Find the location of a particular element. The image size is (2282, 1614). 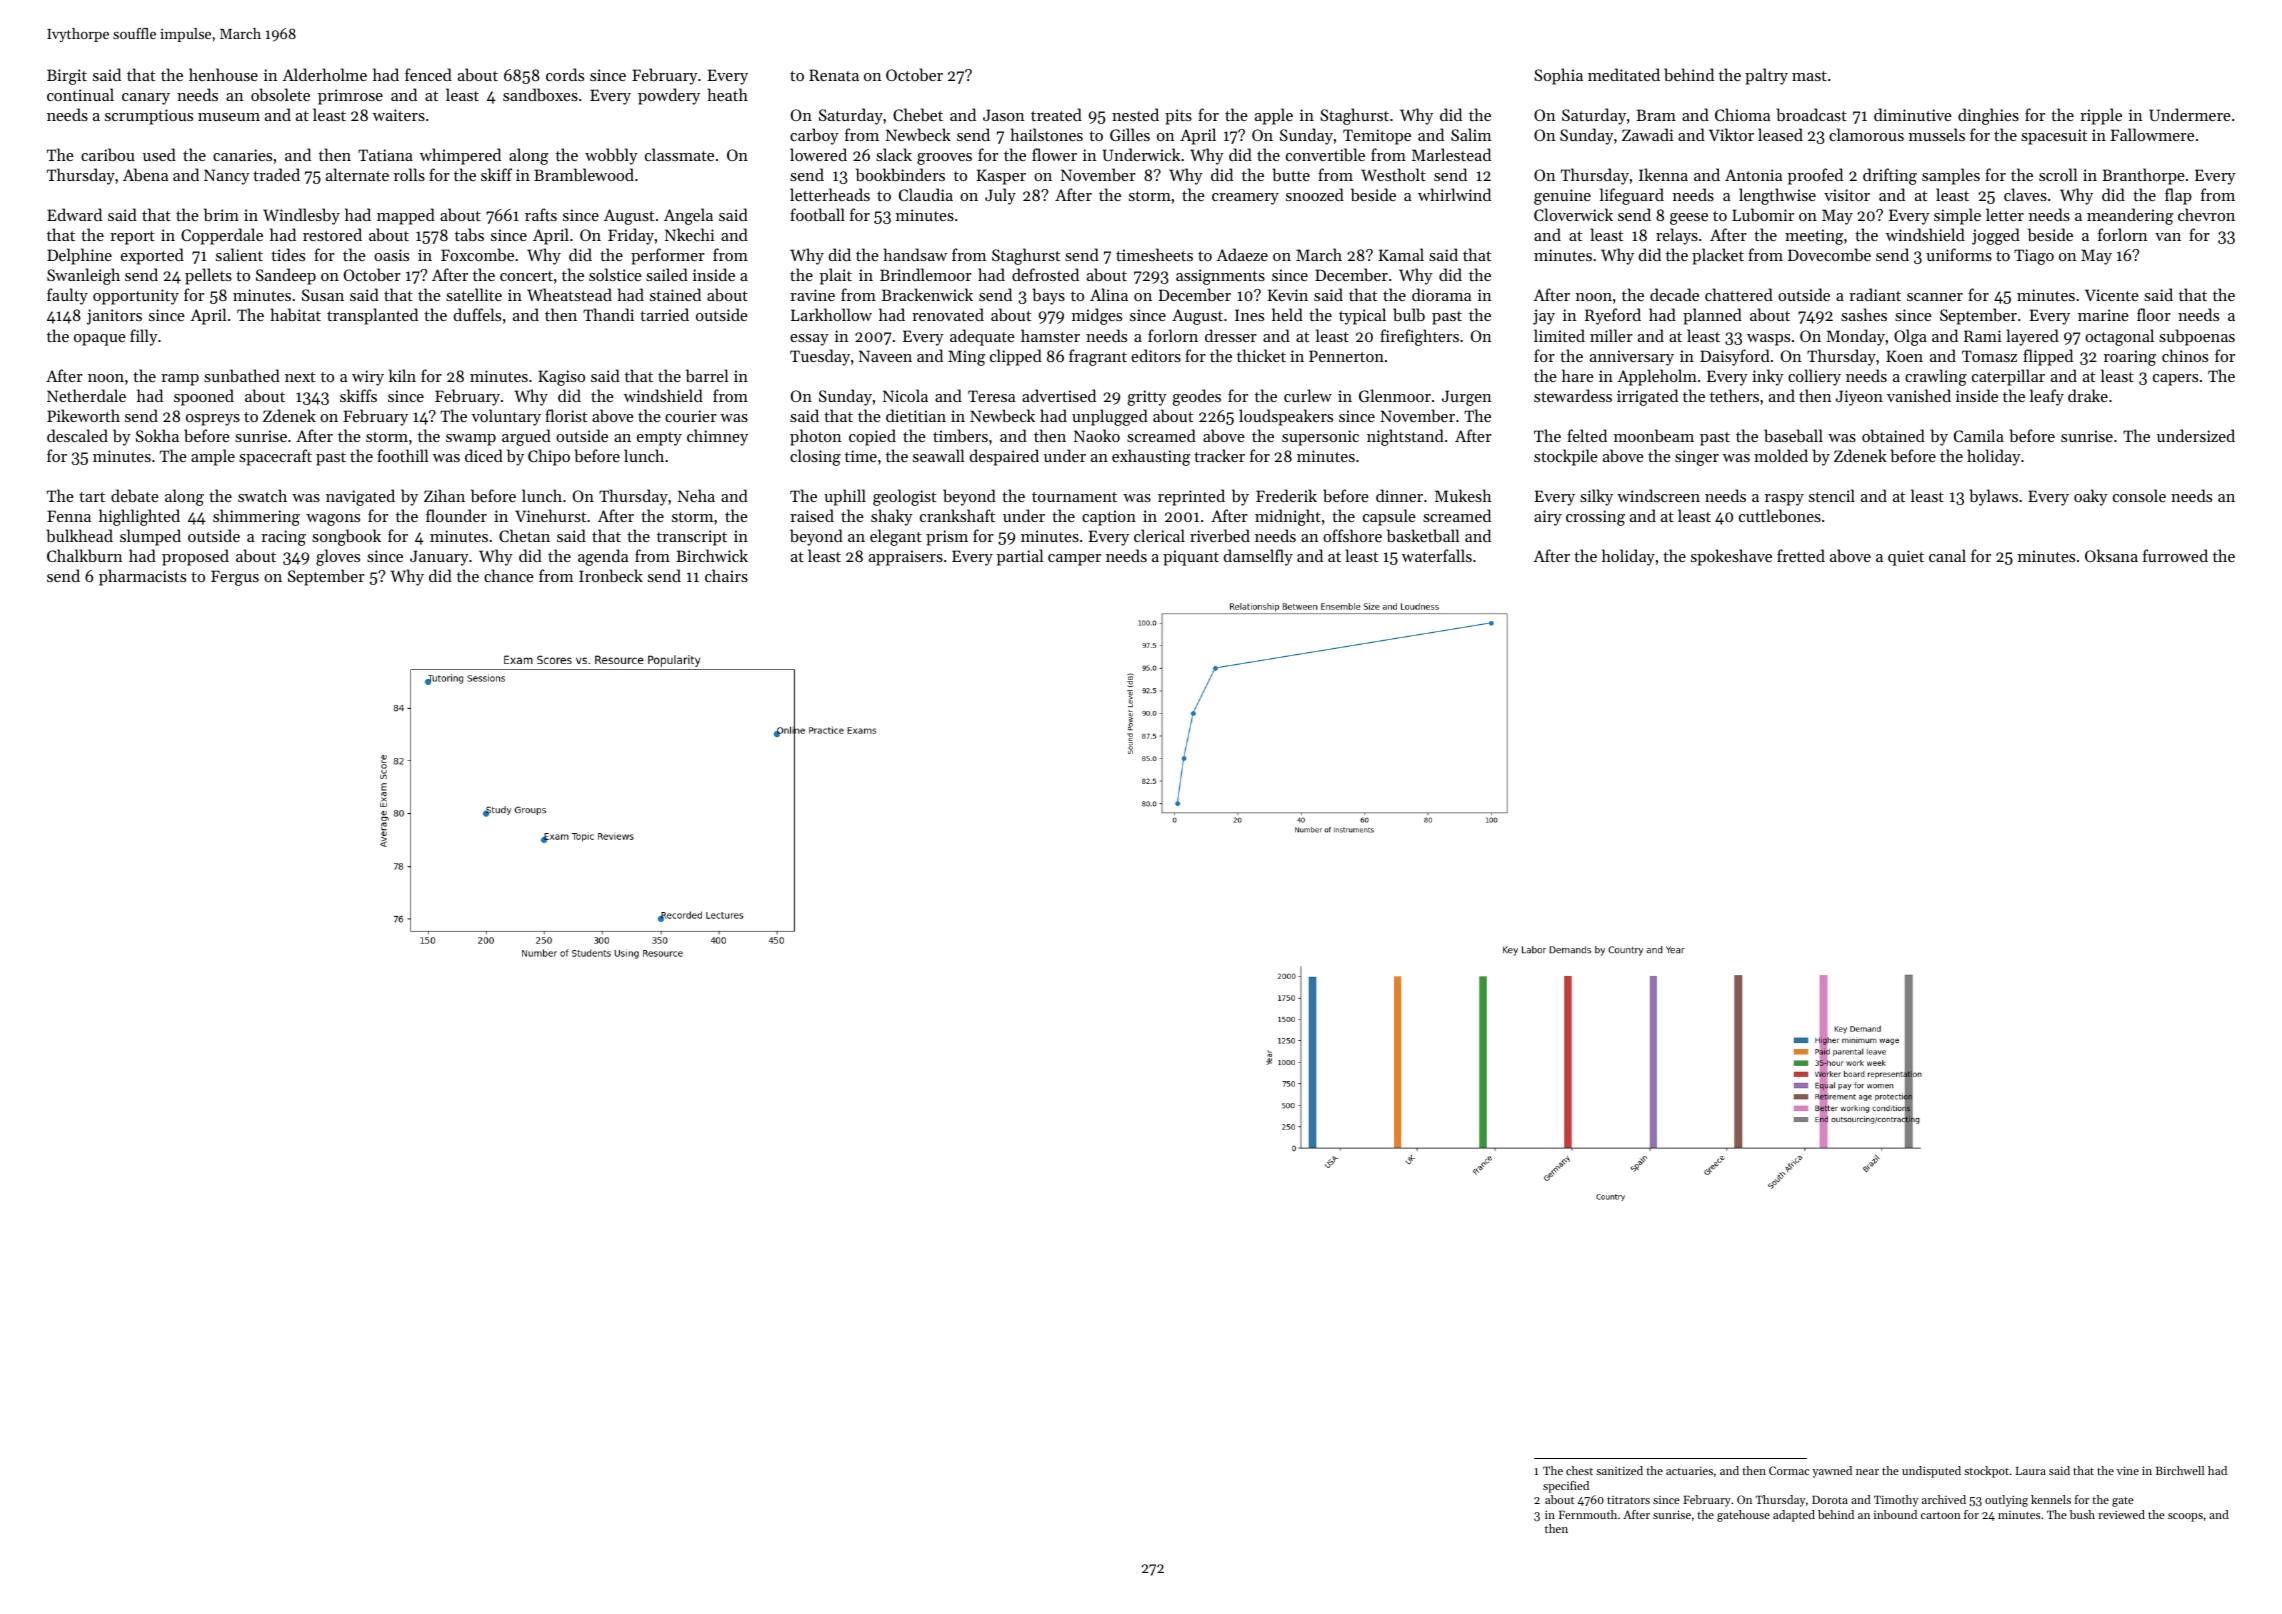

Ironbeck is located at coordinates (611, 575).
